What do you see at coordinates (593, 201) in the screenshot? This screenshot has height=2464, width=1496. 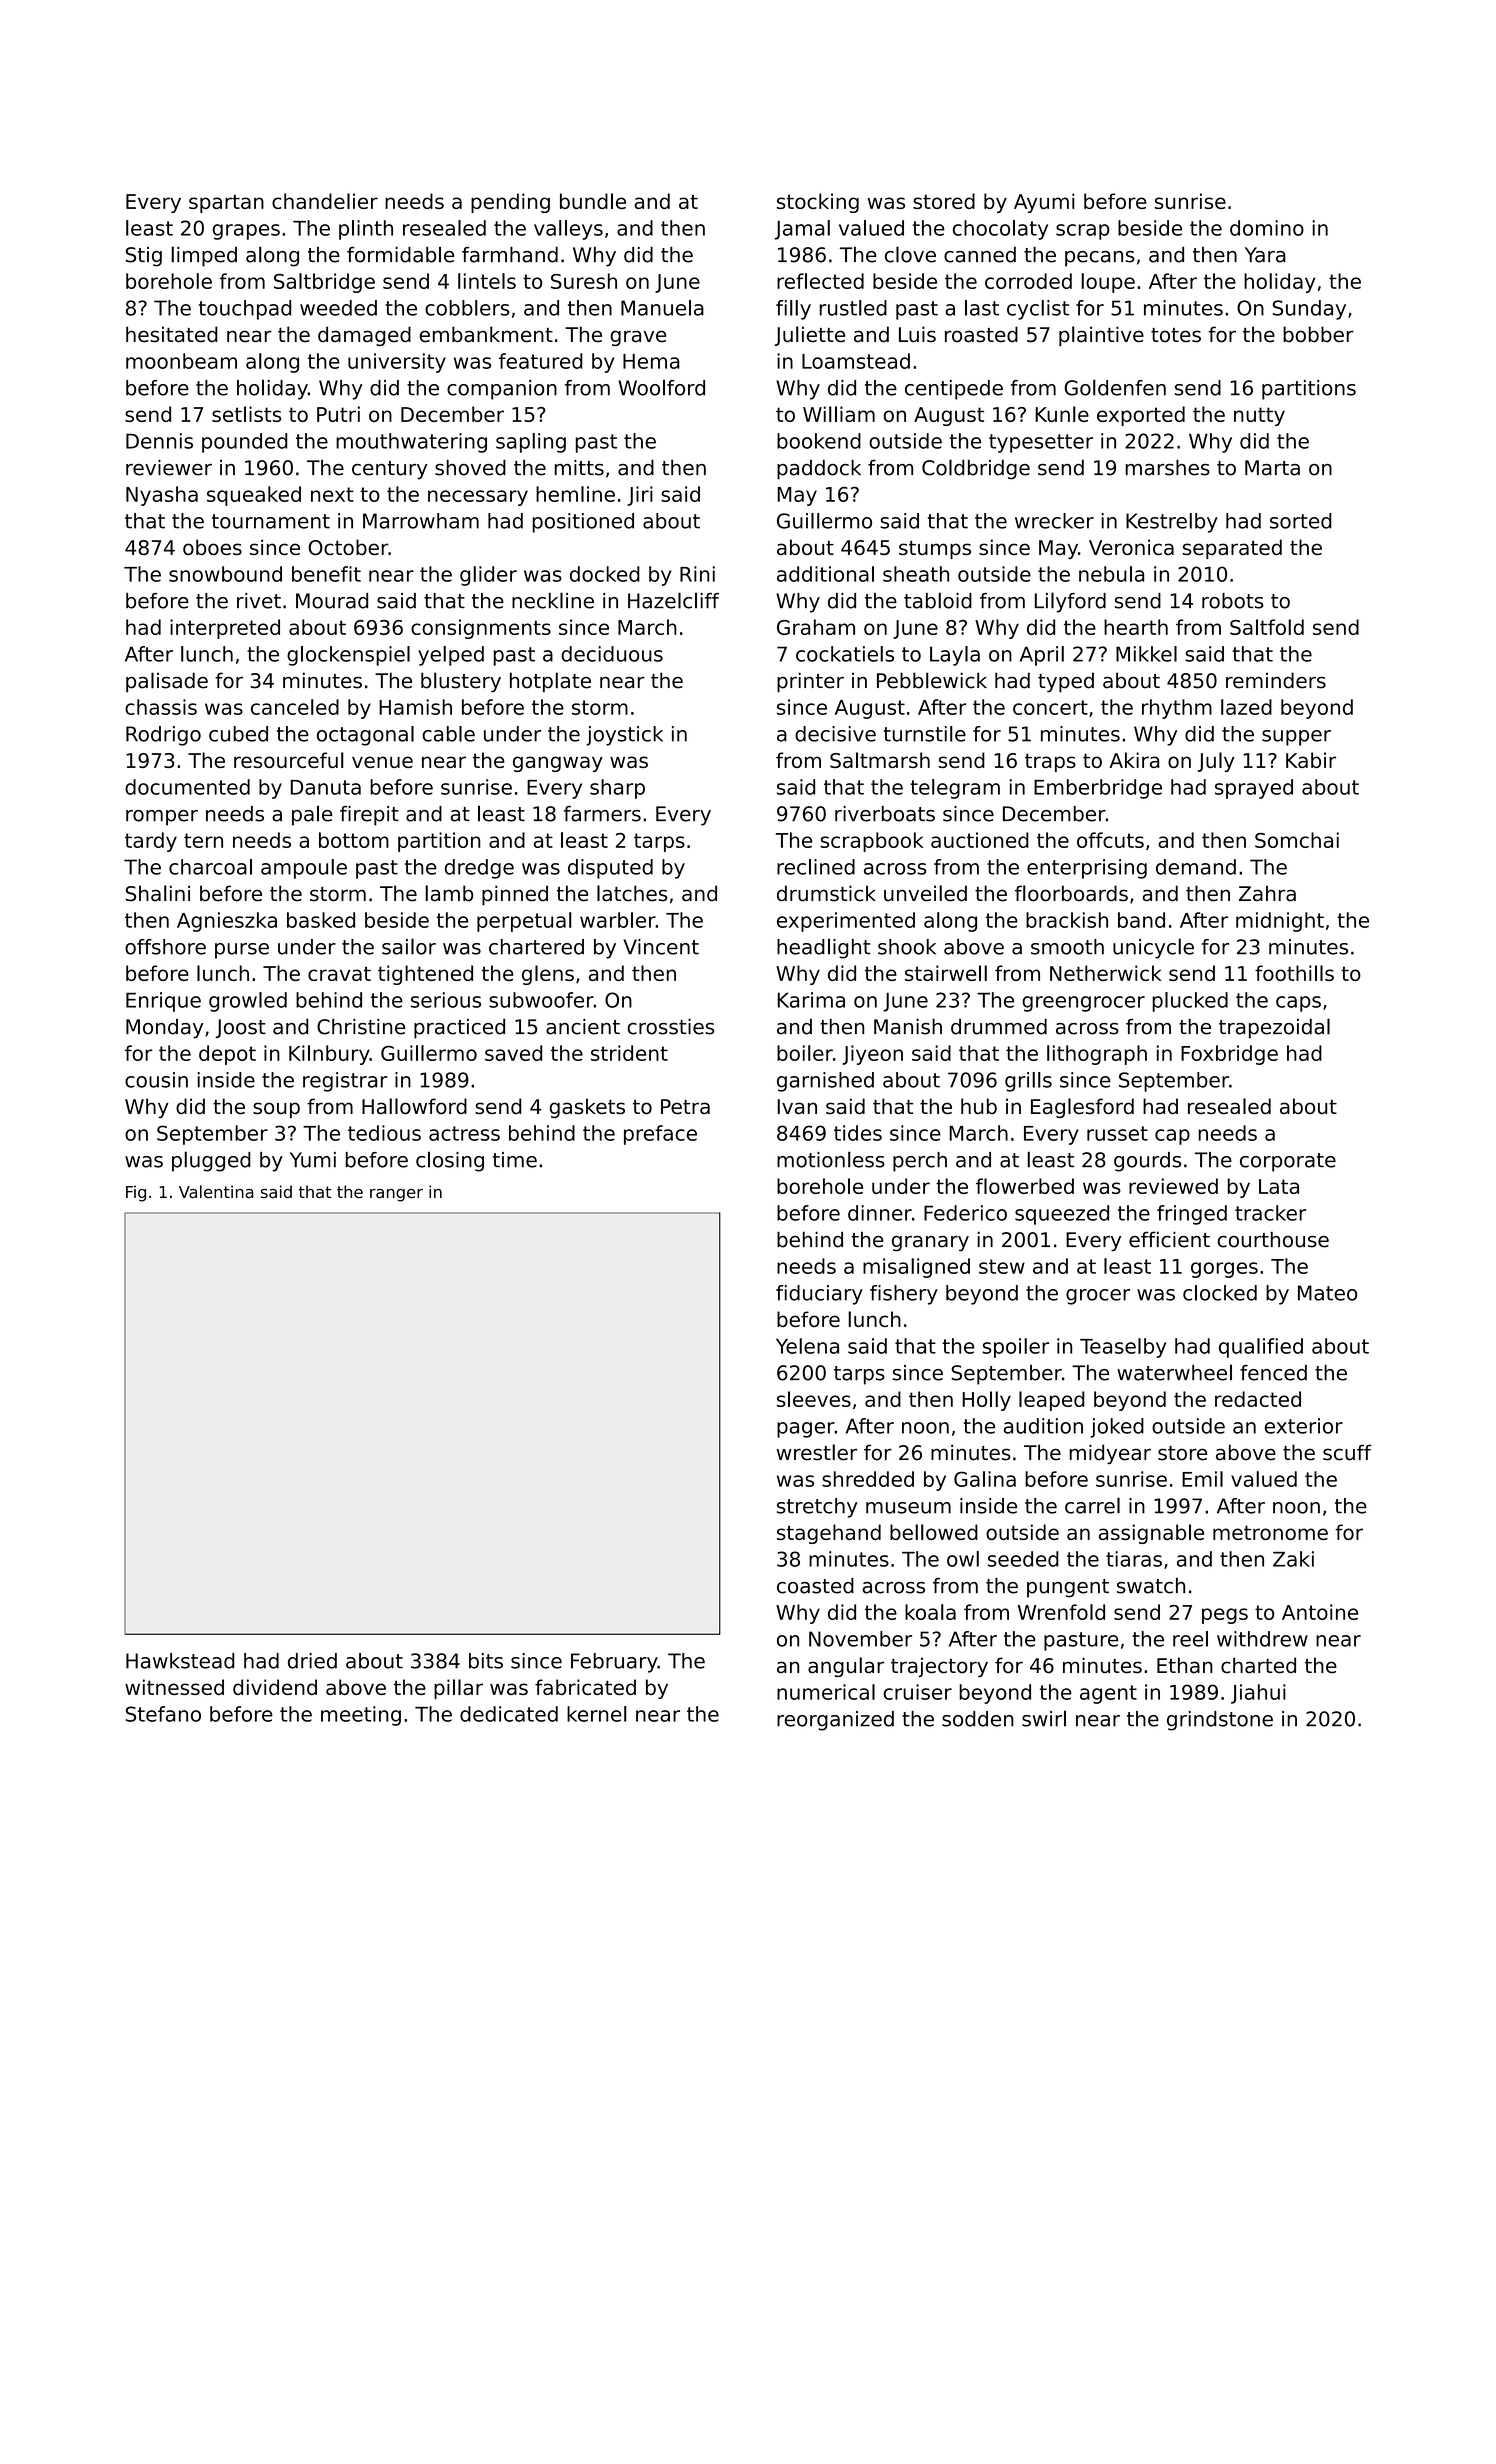 I see `bundle` at bounding box center [593, 201].
